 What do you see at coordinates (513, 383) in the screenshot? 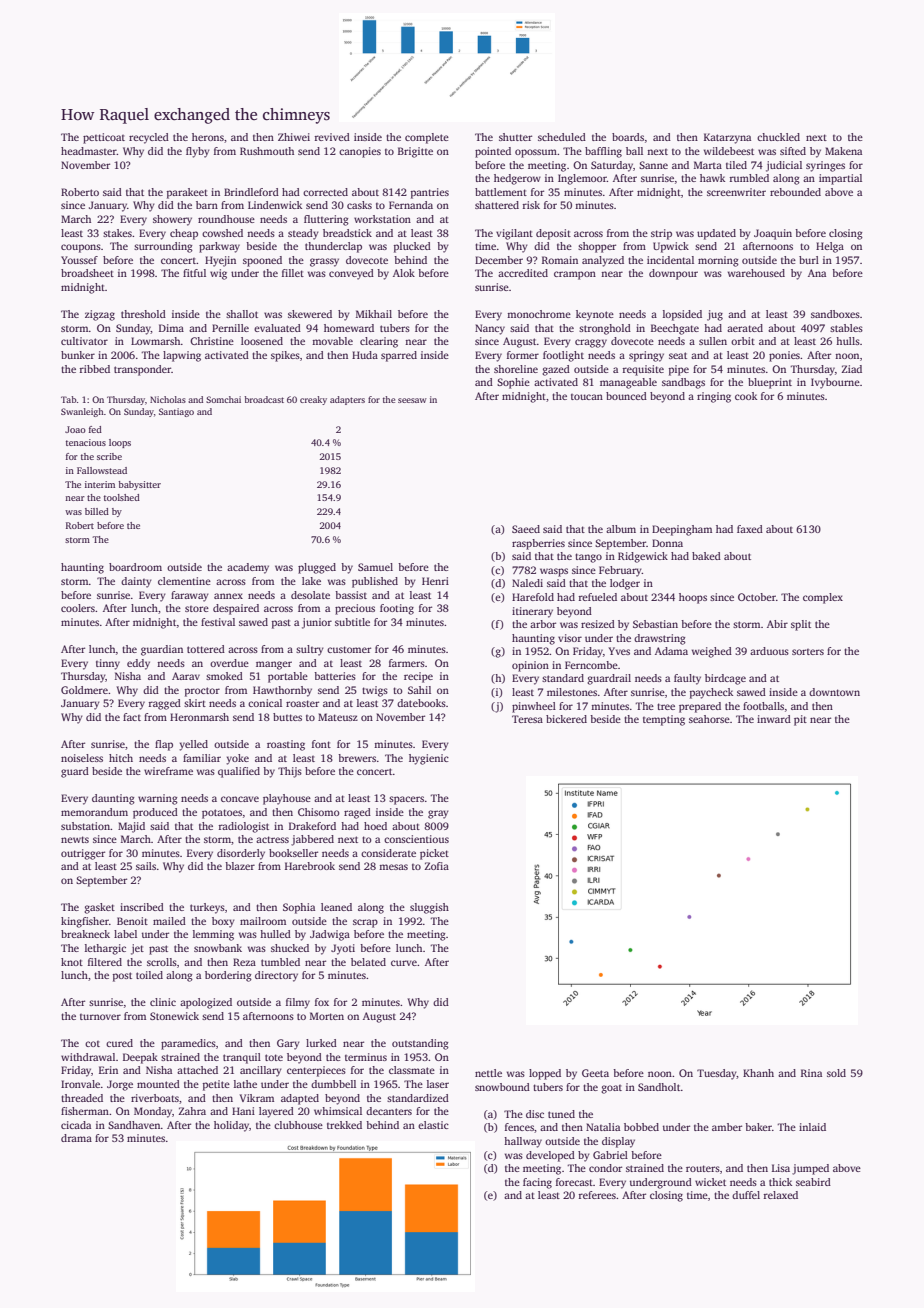
I see `Sophie` at bounding box center [513, 383].
